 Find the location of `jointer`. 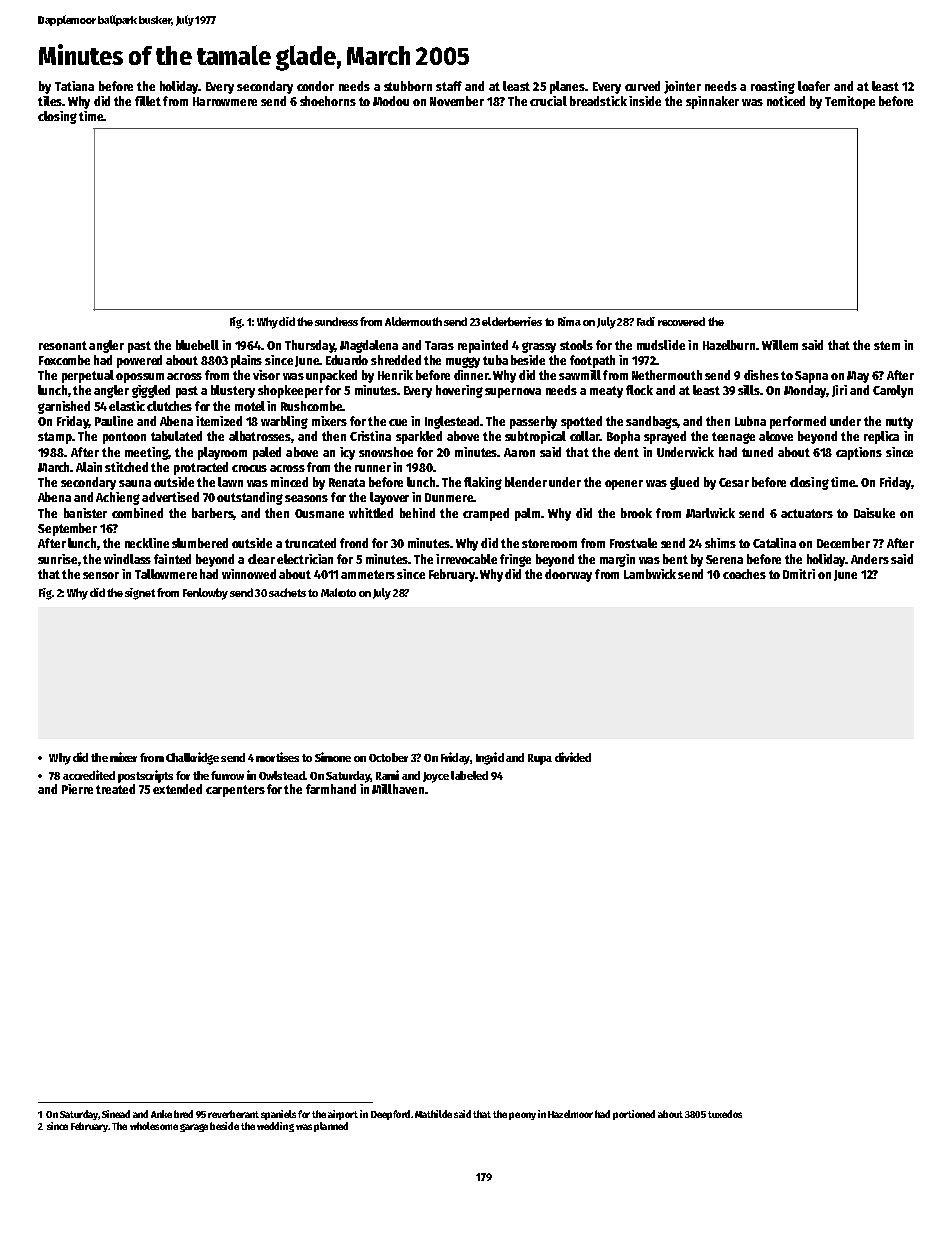

jointer is located at coordinates (682, 87).
